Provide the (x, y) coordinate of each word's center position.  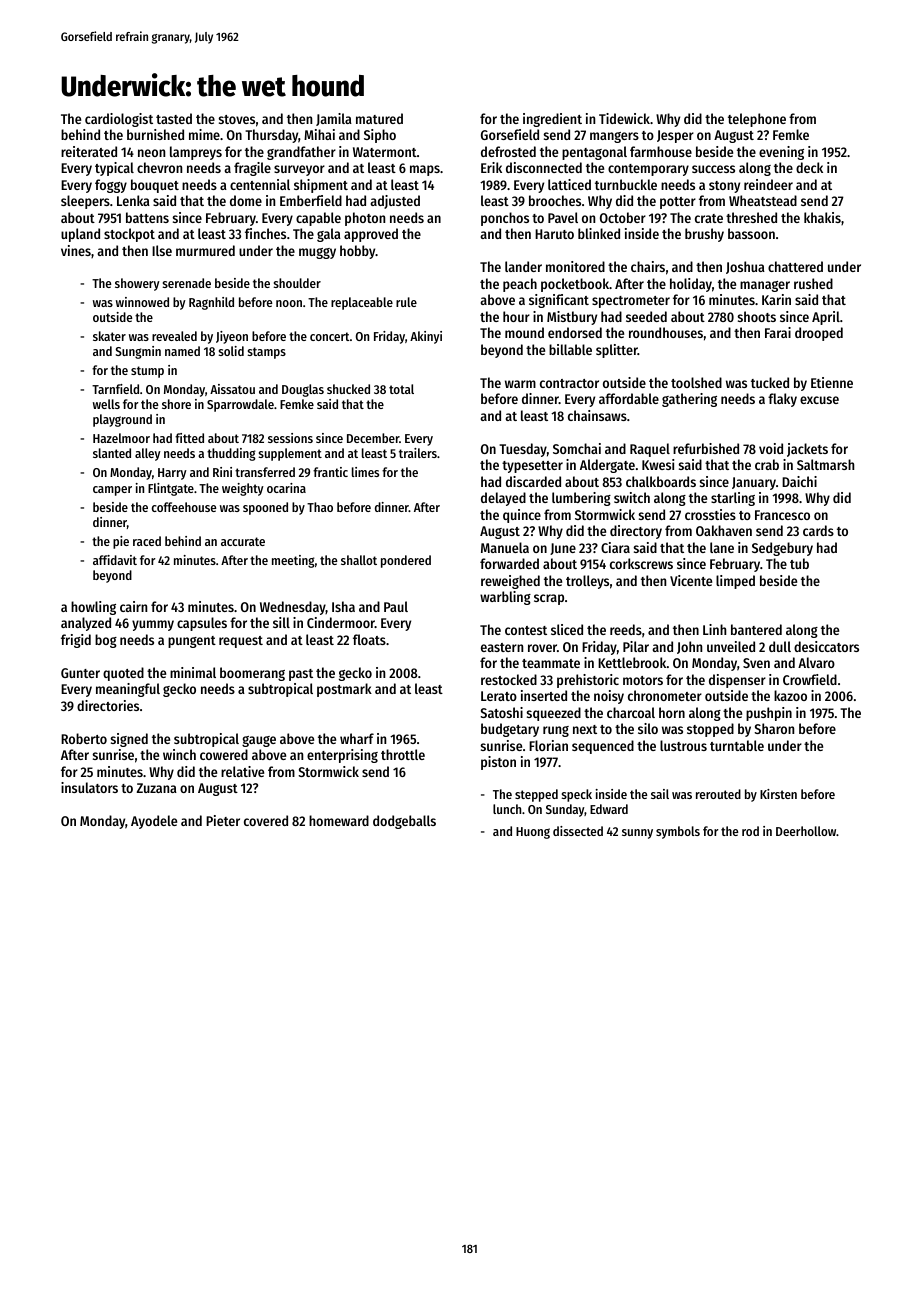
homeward (339, 820)
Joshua (745, 267)
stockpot (129, 235)
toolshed (696, 382)
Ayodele (154, 822)
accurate (243, 541)
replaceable (362, 303)
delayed (503, 499)
